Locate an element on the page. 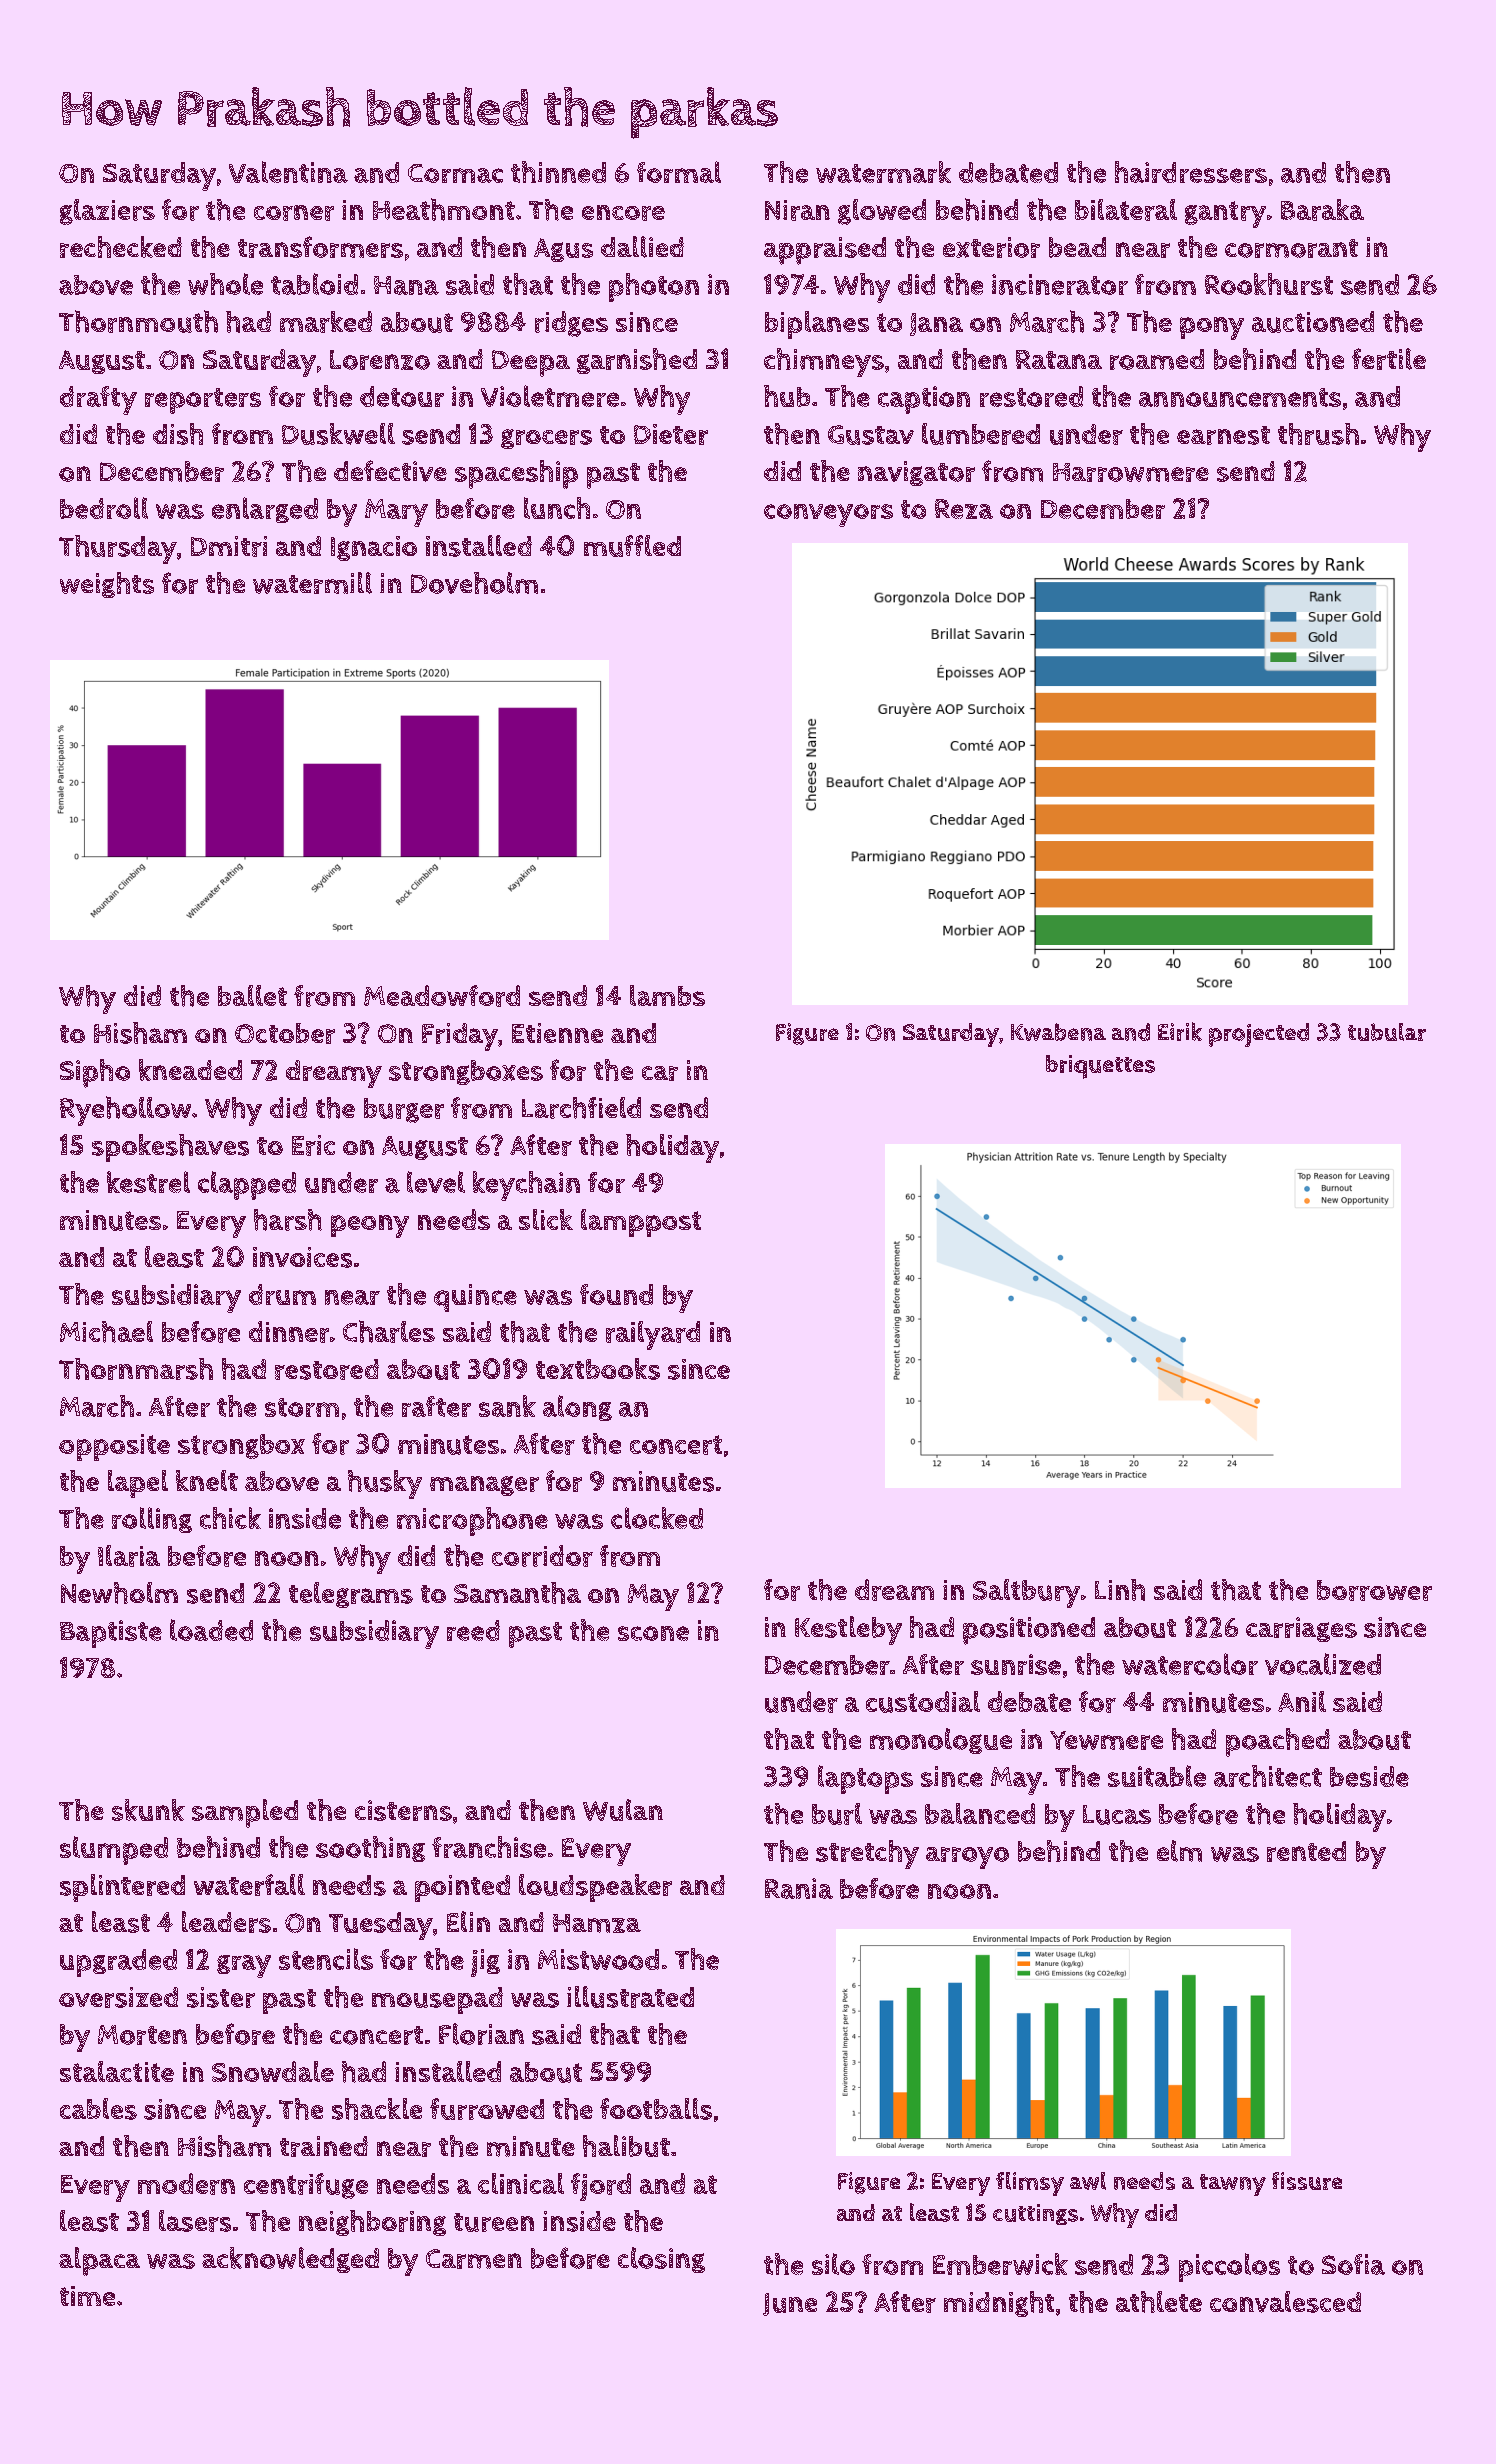 Image resolution: width=1496 pixels, height=2464 pixels. invoices is located at coordinates (302, 1257).
